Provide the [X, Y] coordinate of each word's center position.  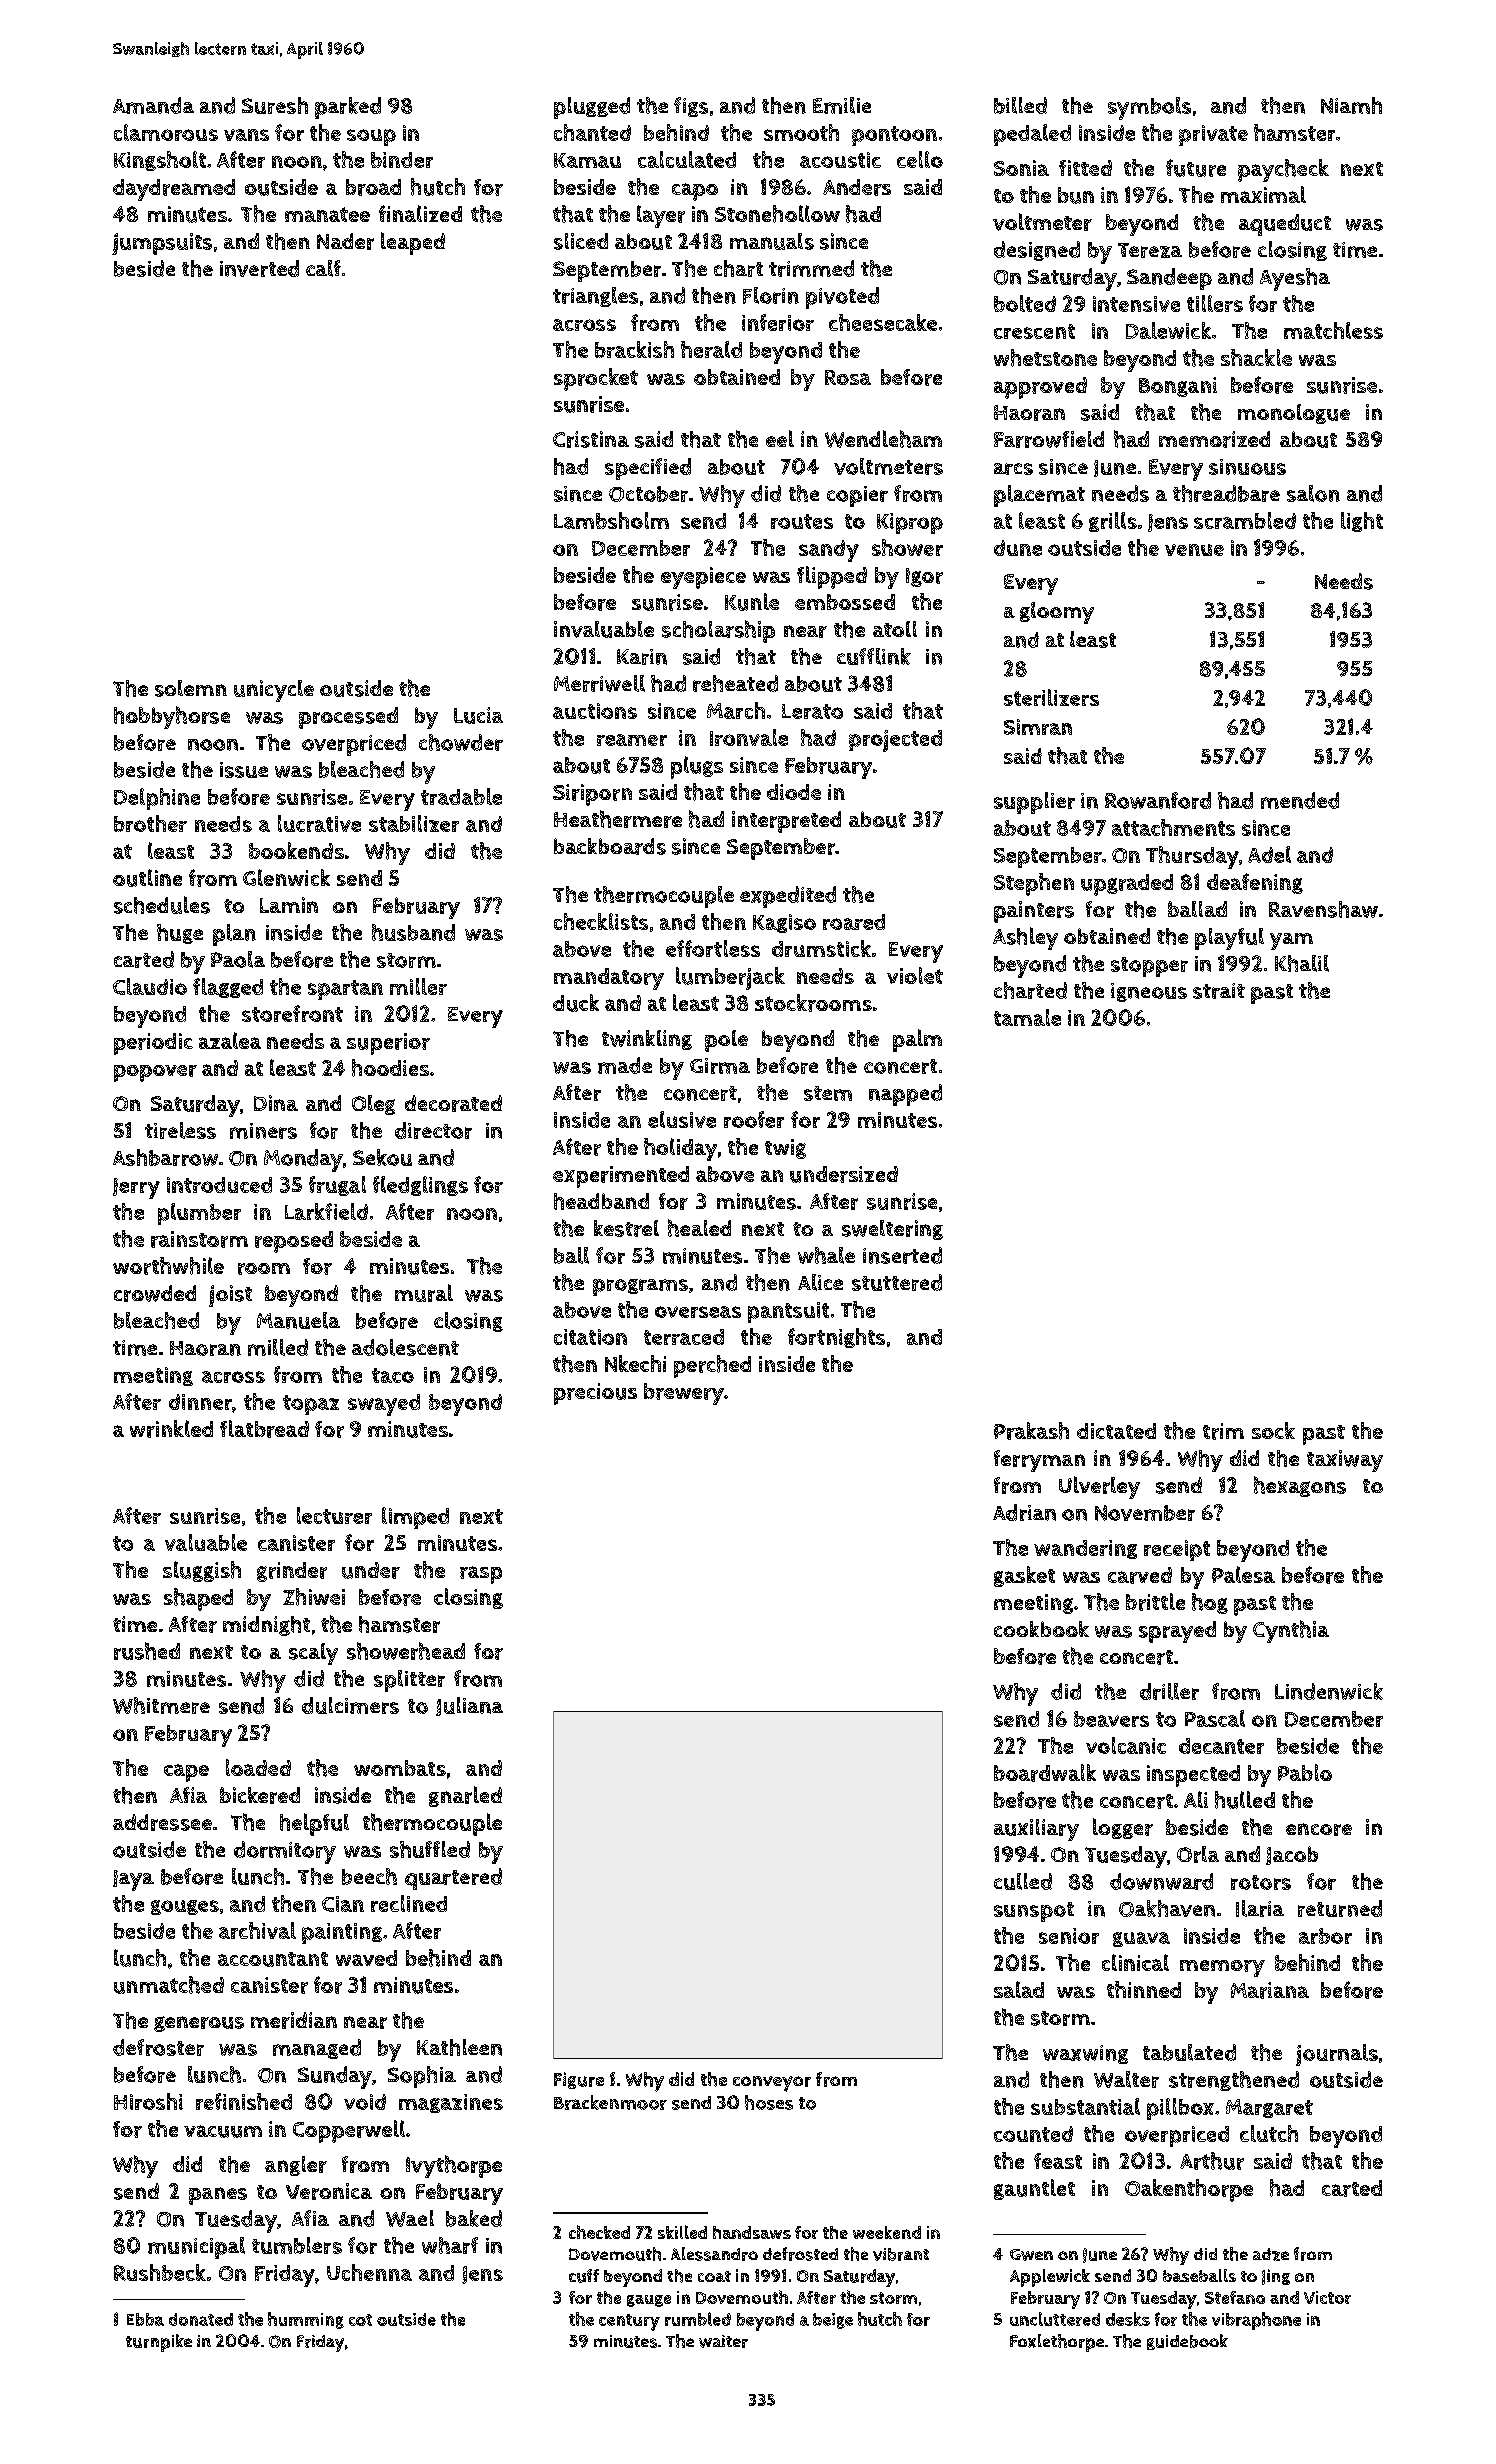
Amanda [153, 105]
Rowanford [1158, 800]
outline [147, 878]
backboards [610, 846]
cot [360, 2320]
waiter [723, 2341]
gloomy [1057, 613]
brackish [634, 349]
